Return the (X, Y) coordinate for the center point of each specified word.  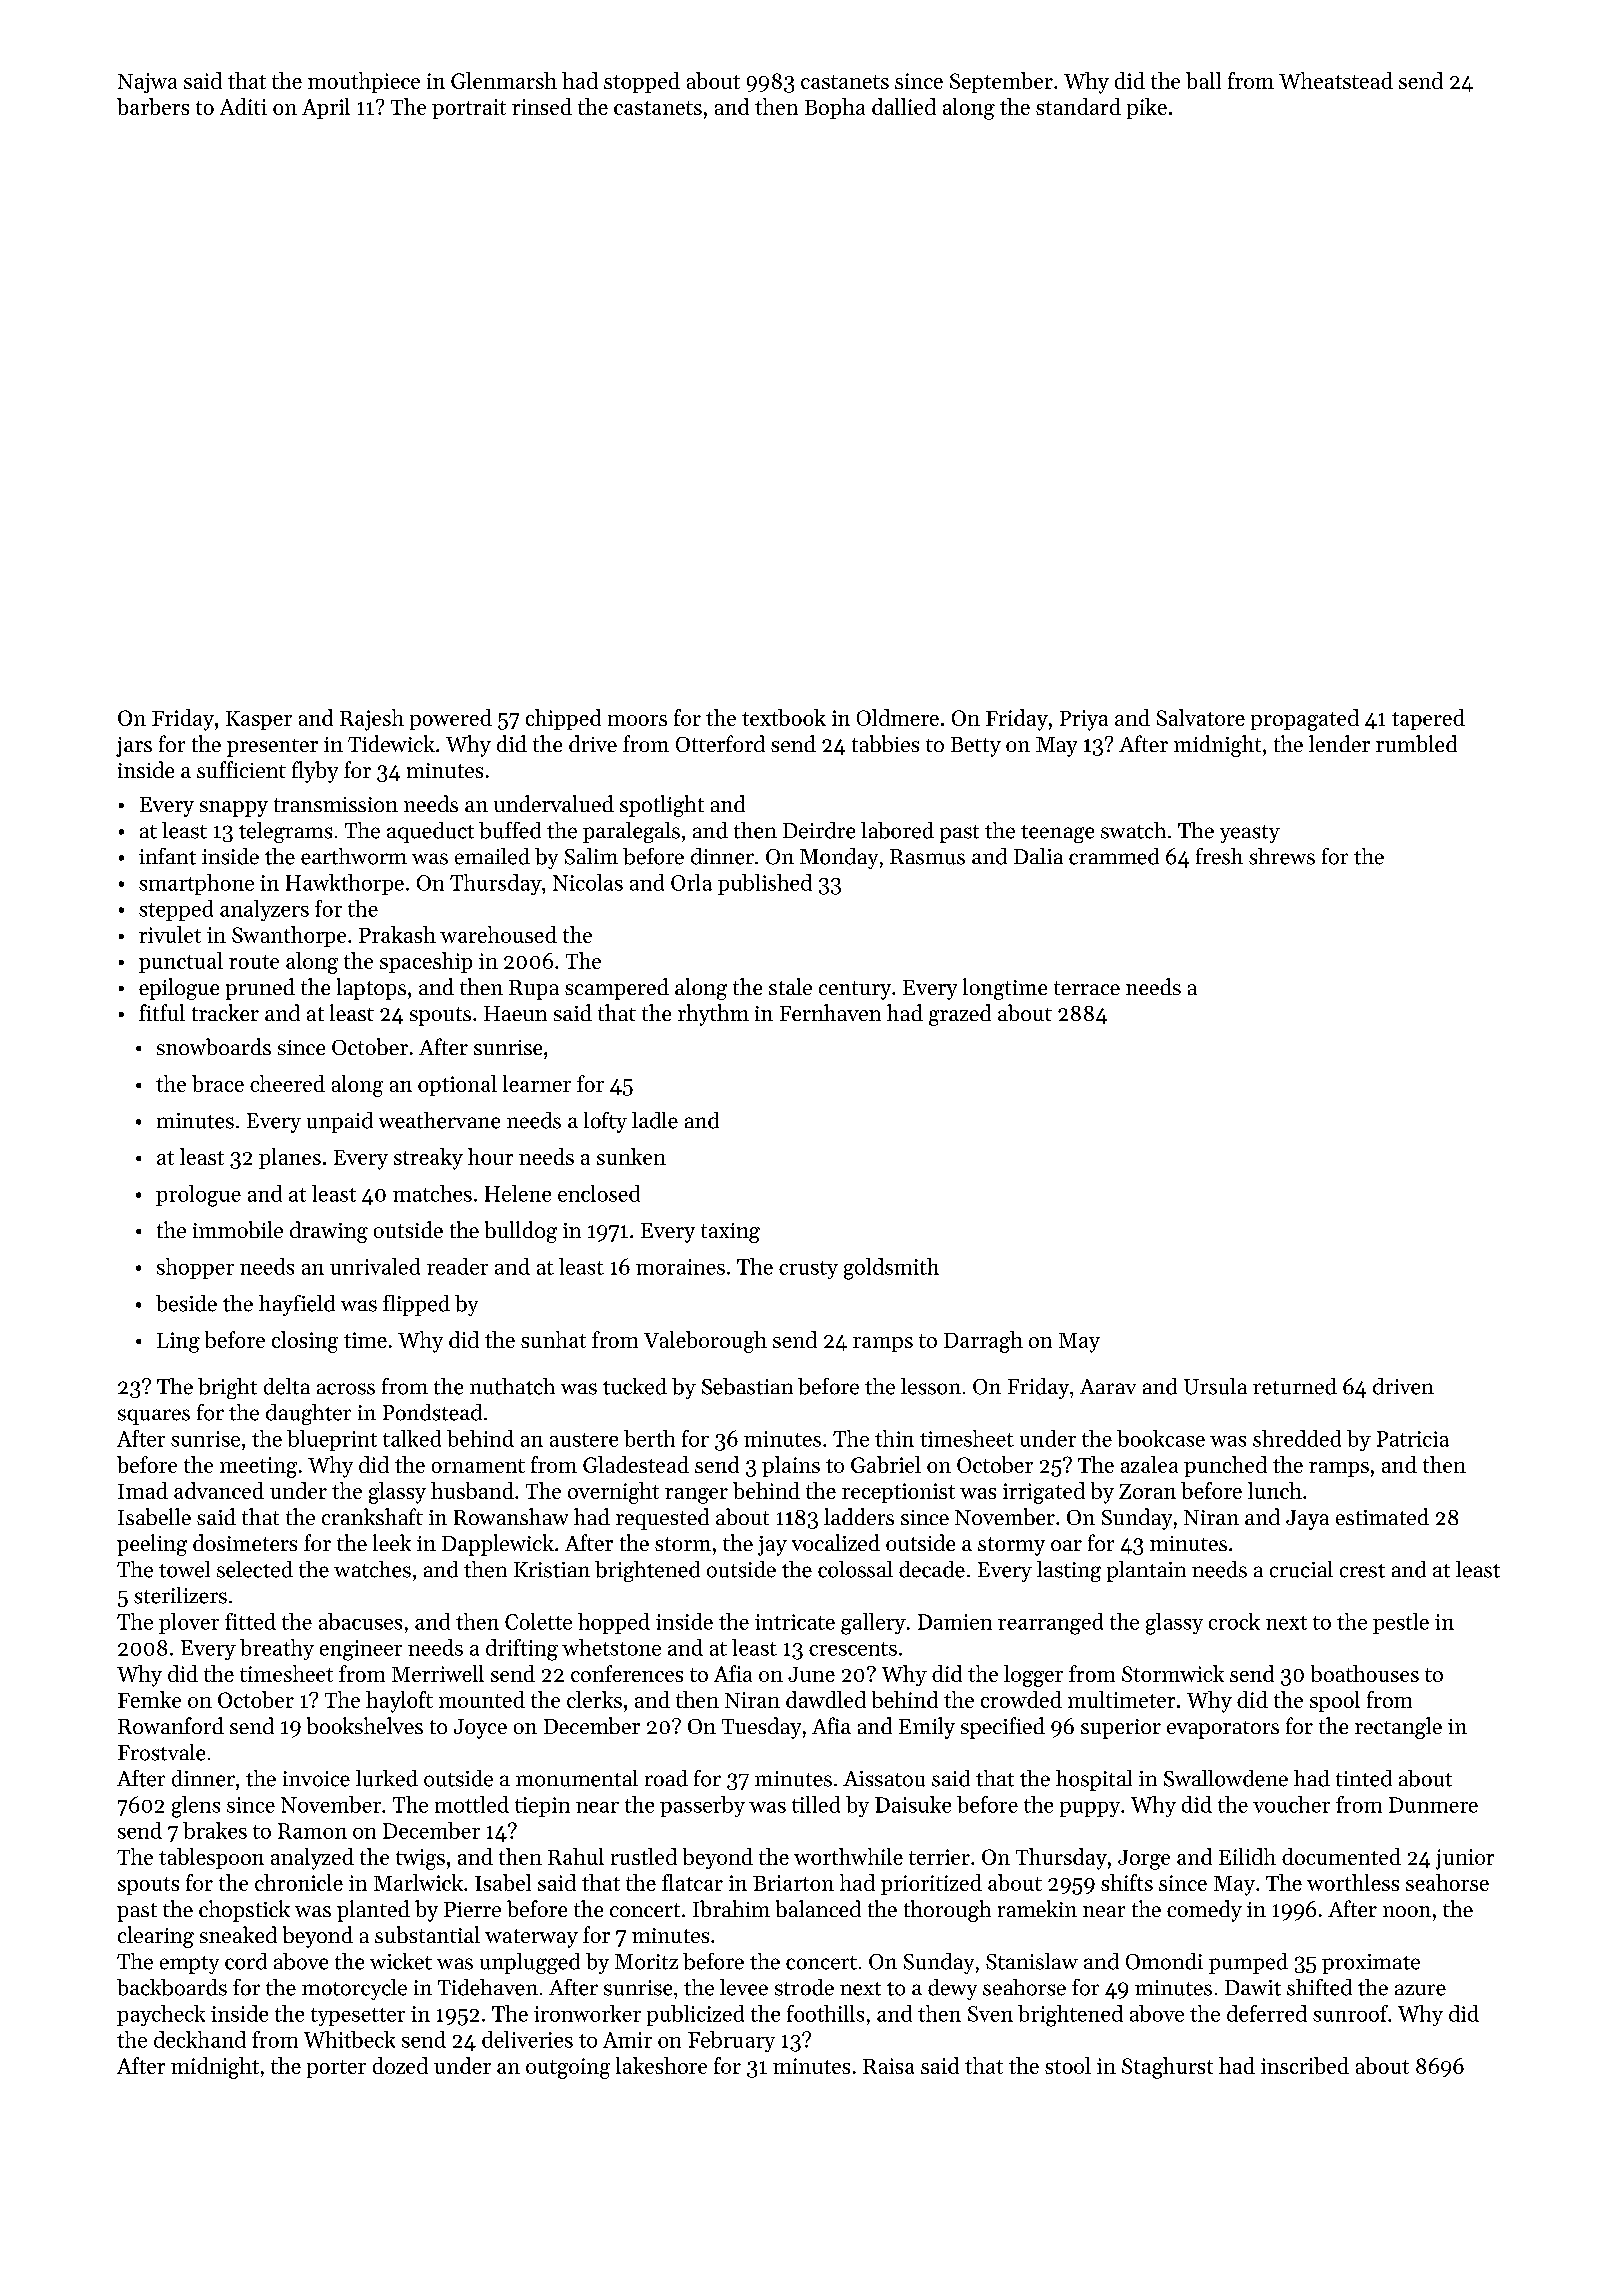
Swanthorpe (289, 936)
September (1001, 82)
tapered (1428, 719)
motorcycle (354, 1989)
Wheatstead (1336, 80)
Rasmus (927, 857)
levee (744, 1987)
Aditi (243, 106)
